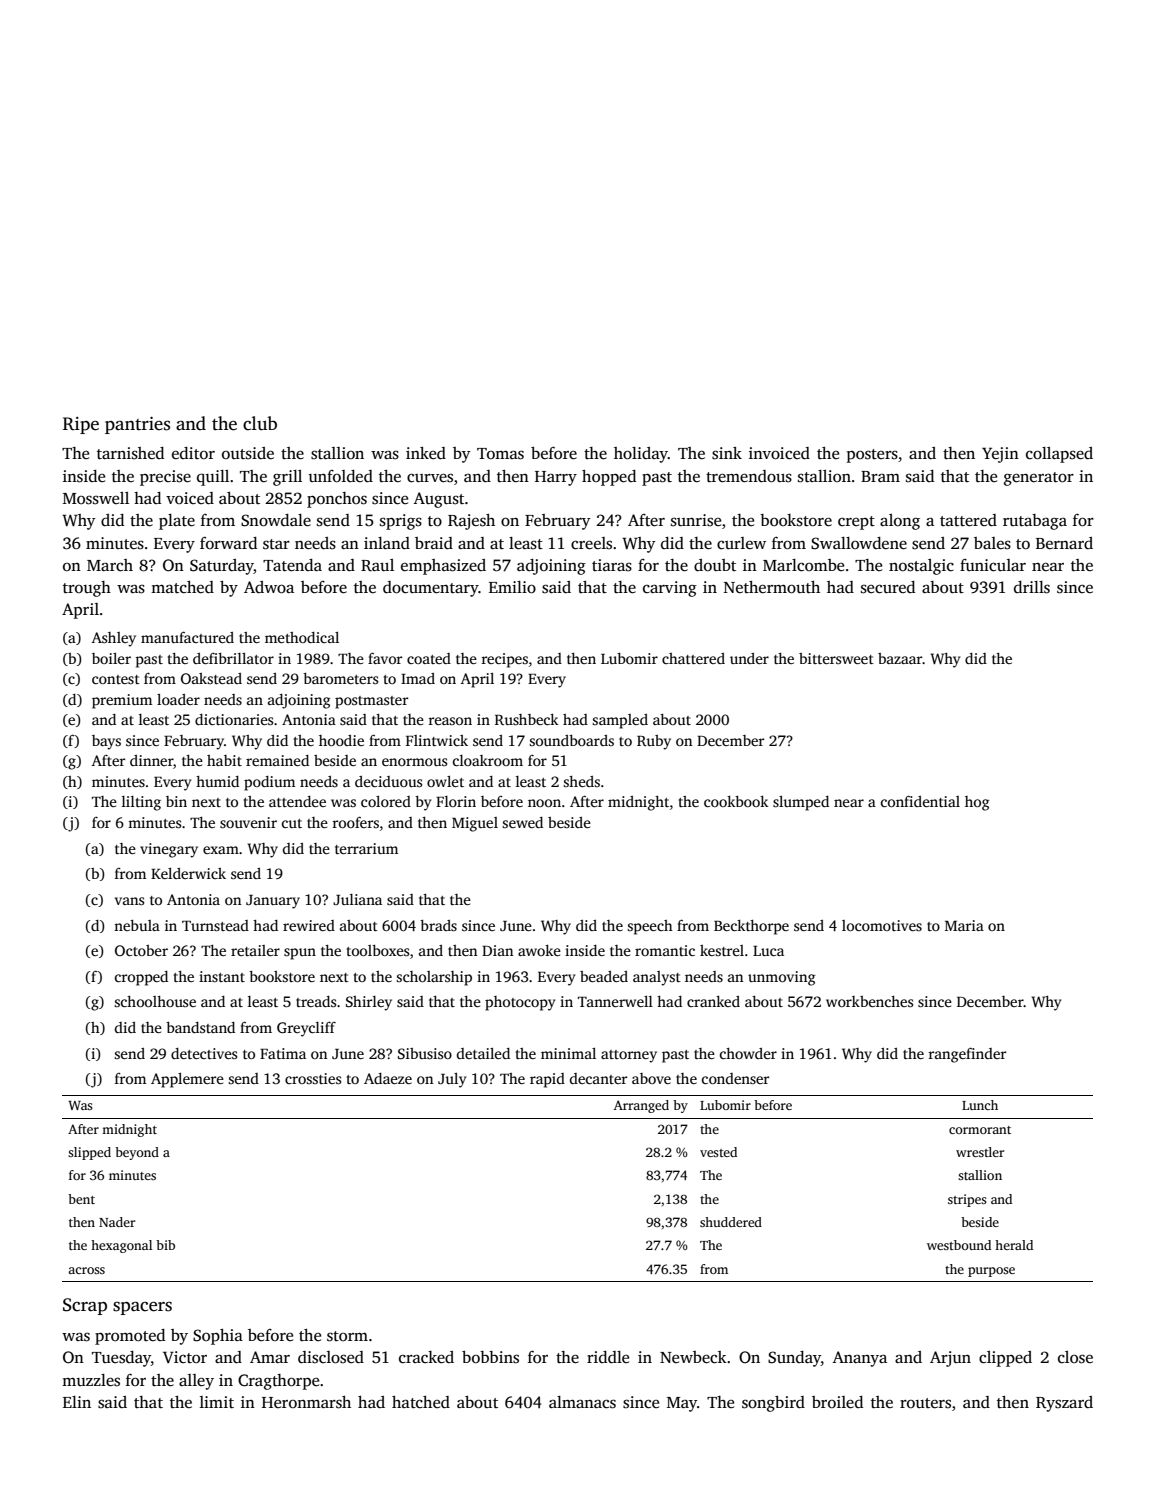  What do you see at coordinates (693, 658) in the screenshot?
I see `chattered` at bounding box center [693, 658].
